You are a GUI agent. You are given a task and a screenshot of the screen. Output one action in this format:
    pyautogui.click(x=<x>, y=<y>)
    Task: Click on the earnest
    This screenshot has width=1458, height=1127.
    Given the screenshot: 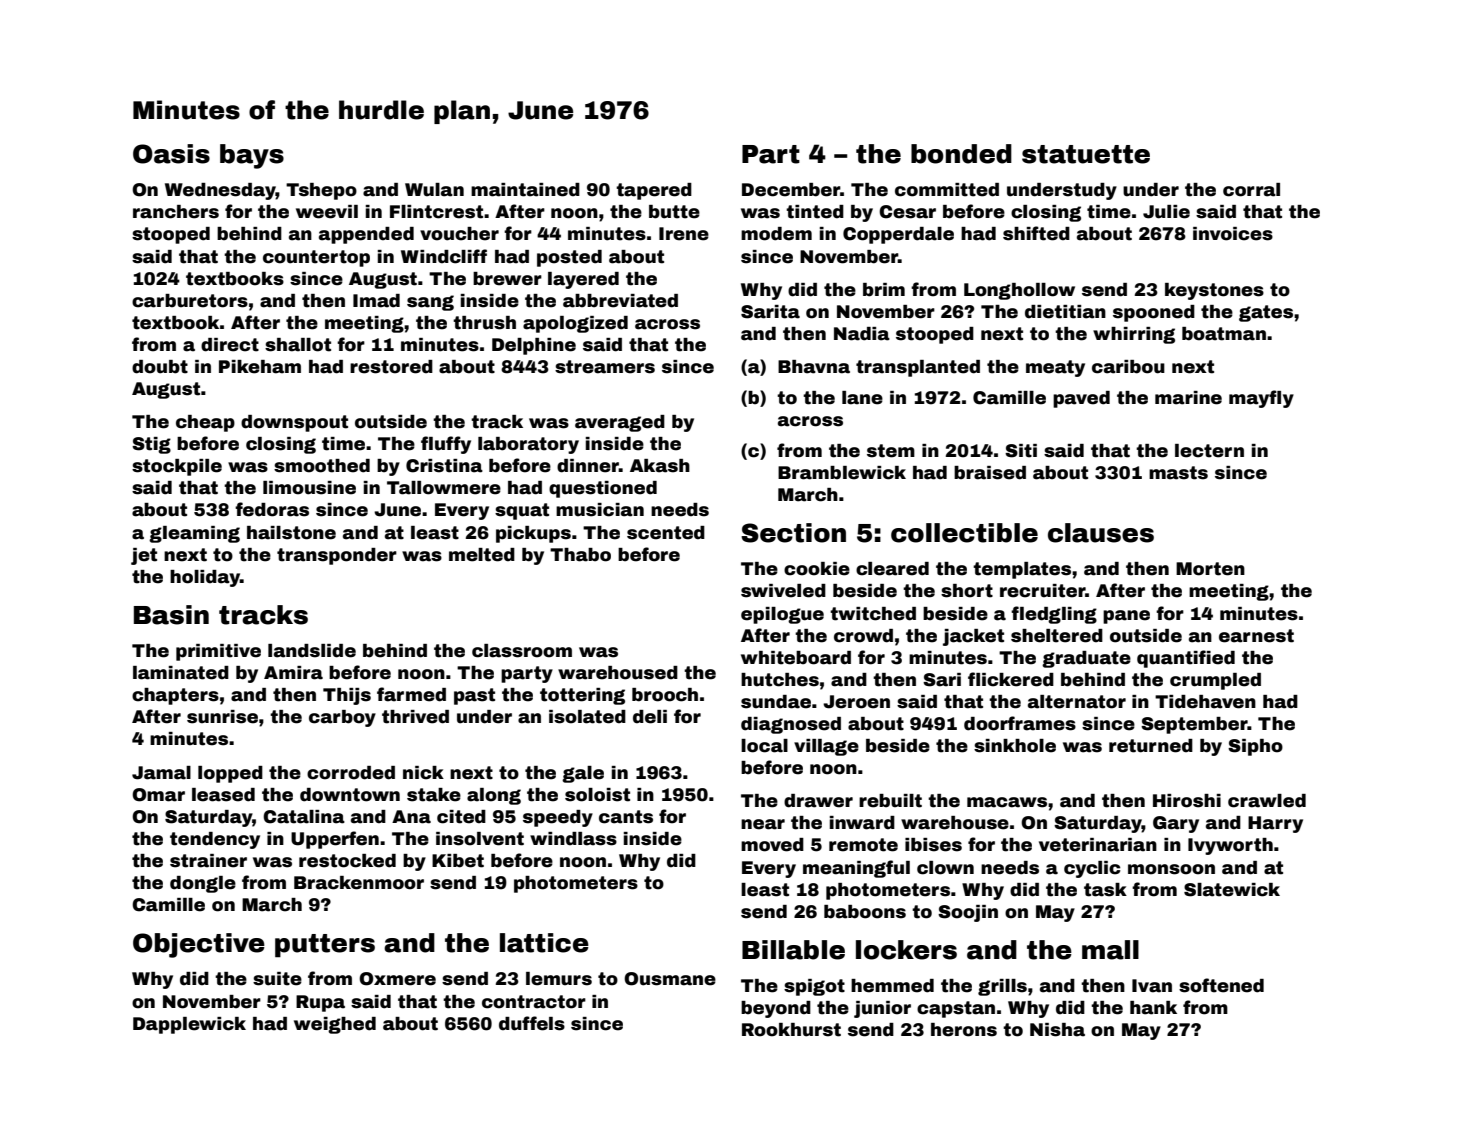 What is the action you would take?
    pyautogui.click(x=1256, y=636)
